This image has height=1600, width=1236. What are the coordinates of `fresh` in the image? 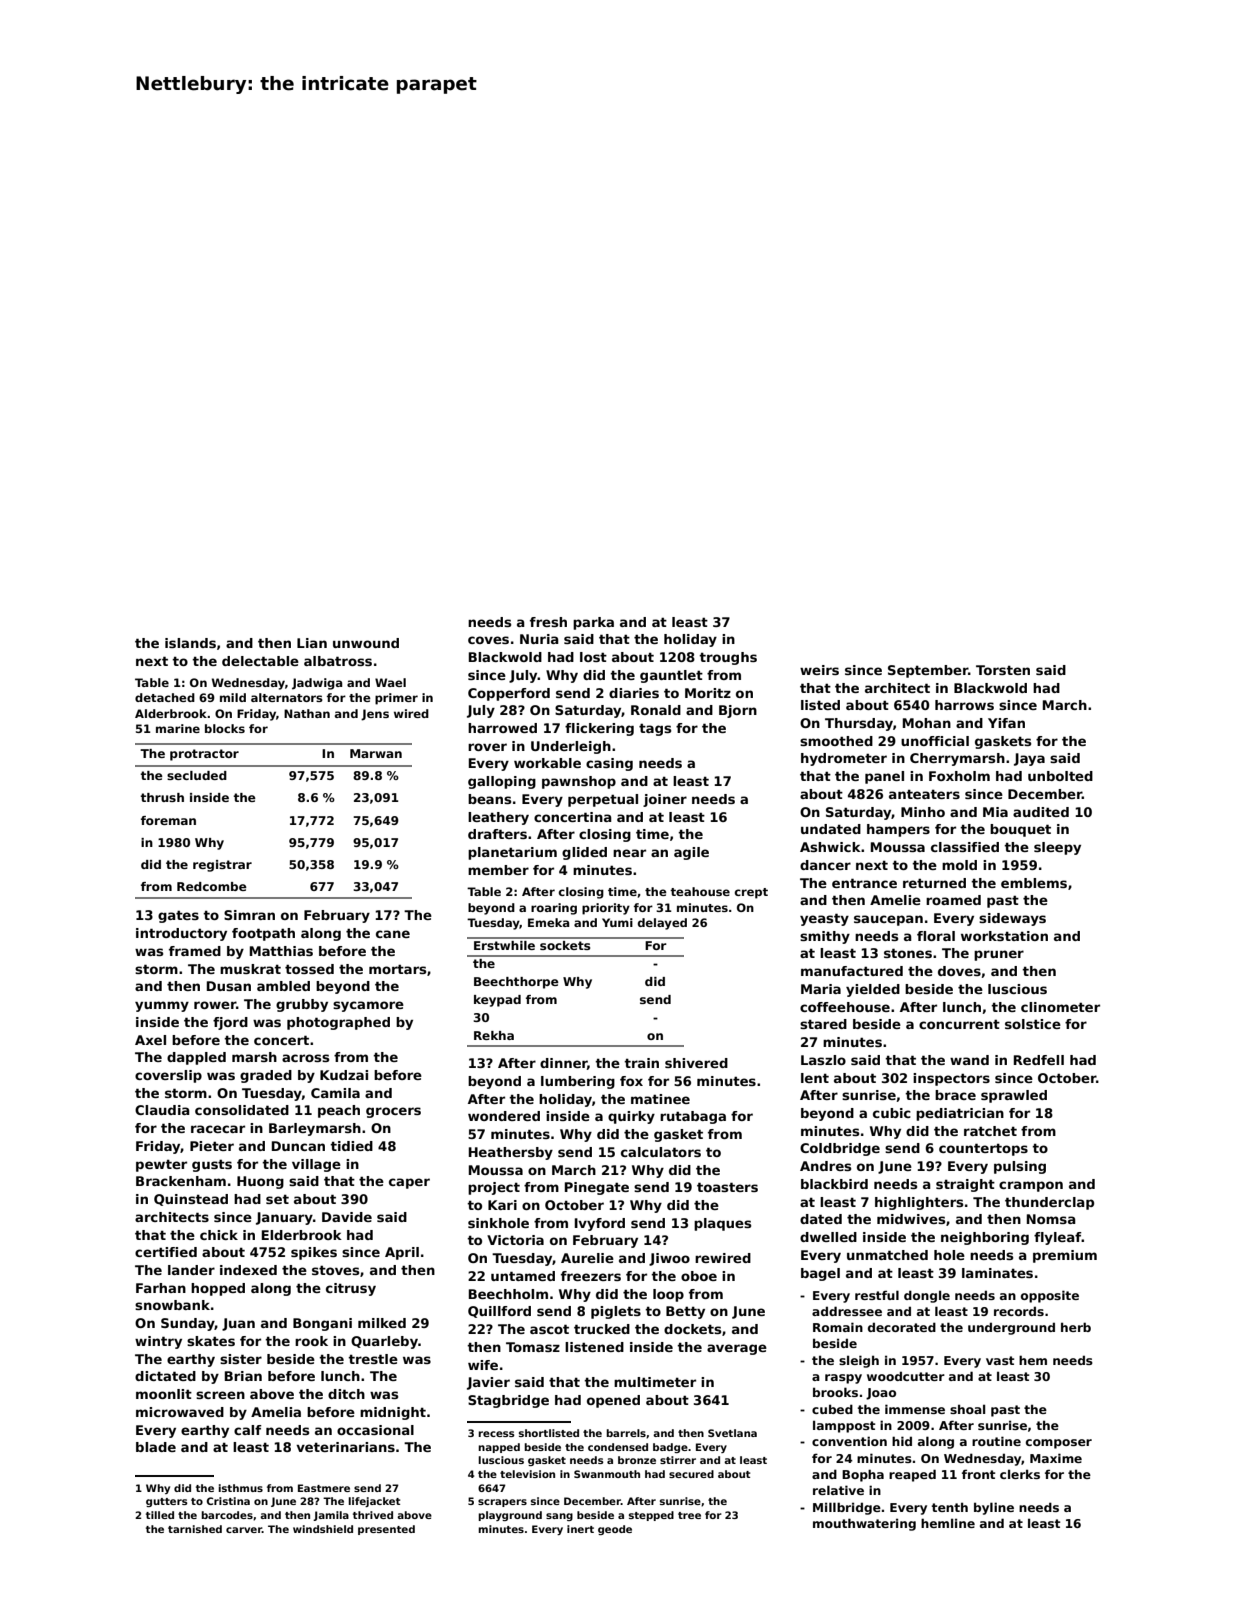 It's located at (548, 622).
